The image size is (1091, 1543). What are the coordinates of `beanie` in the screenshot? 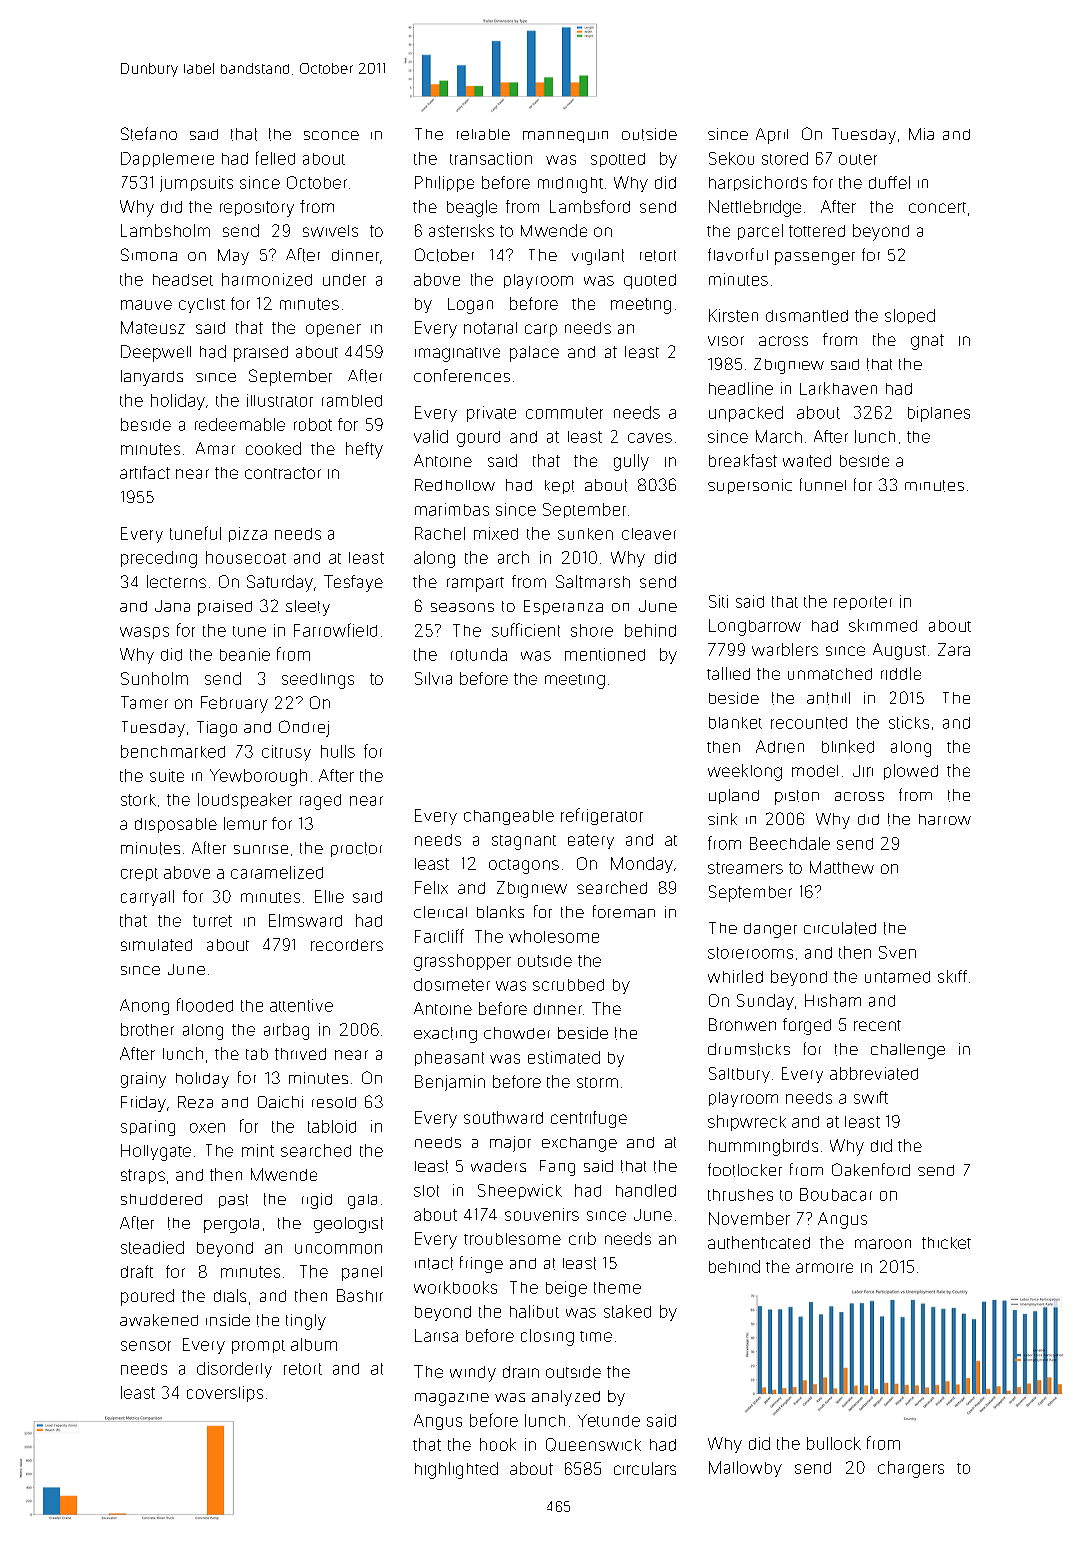 It's located at (245, 654).
